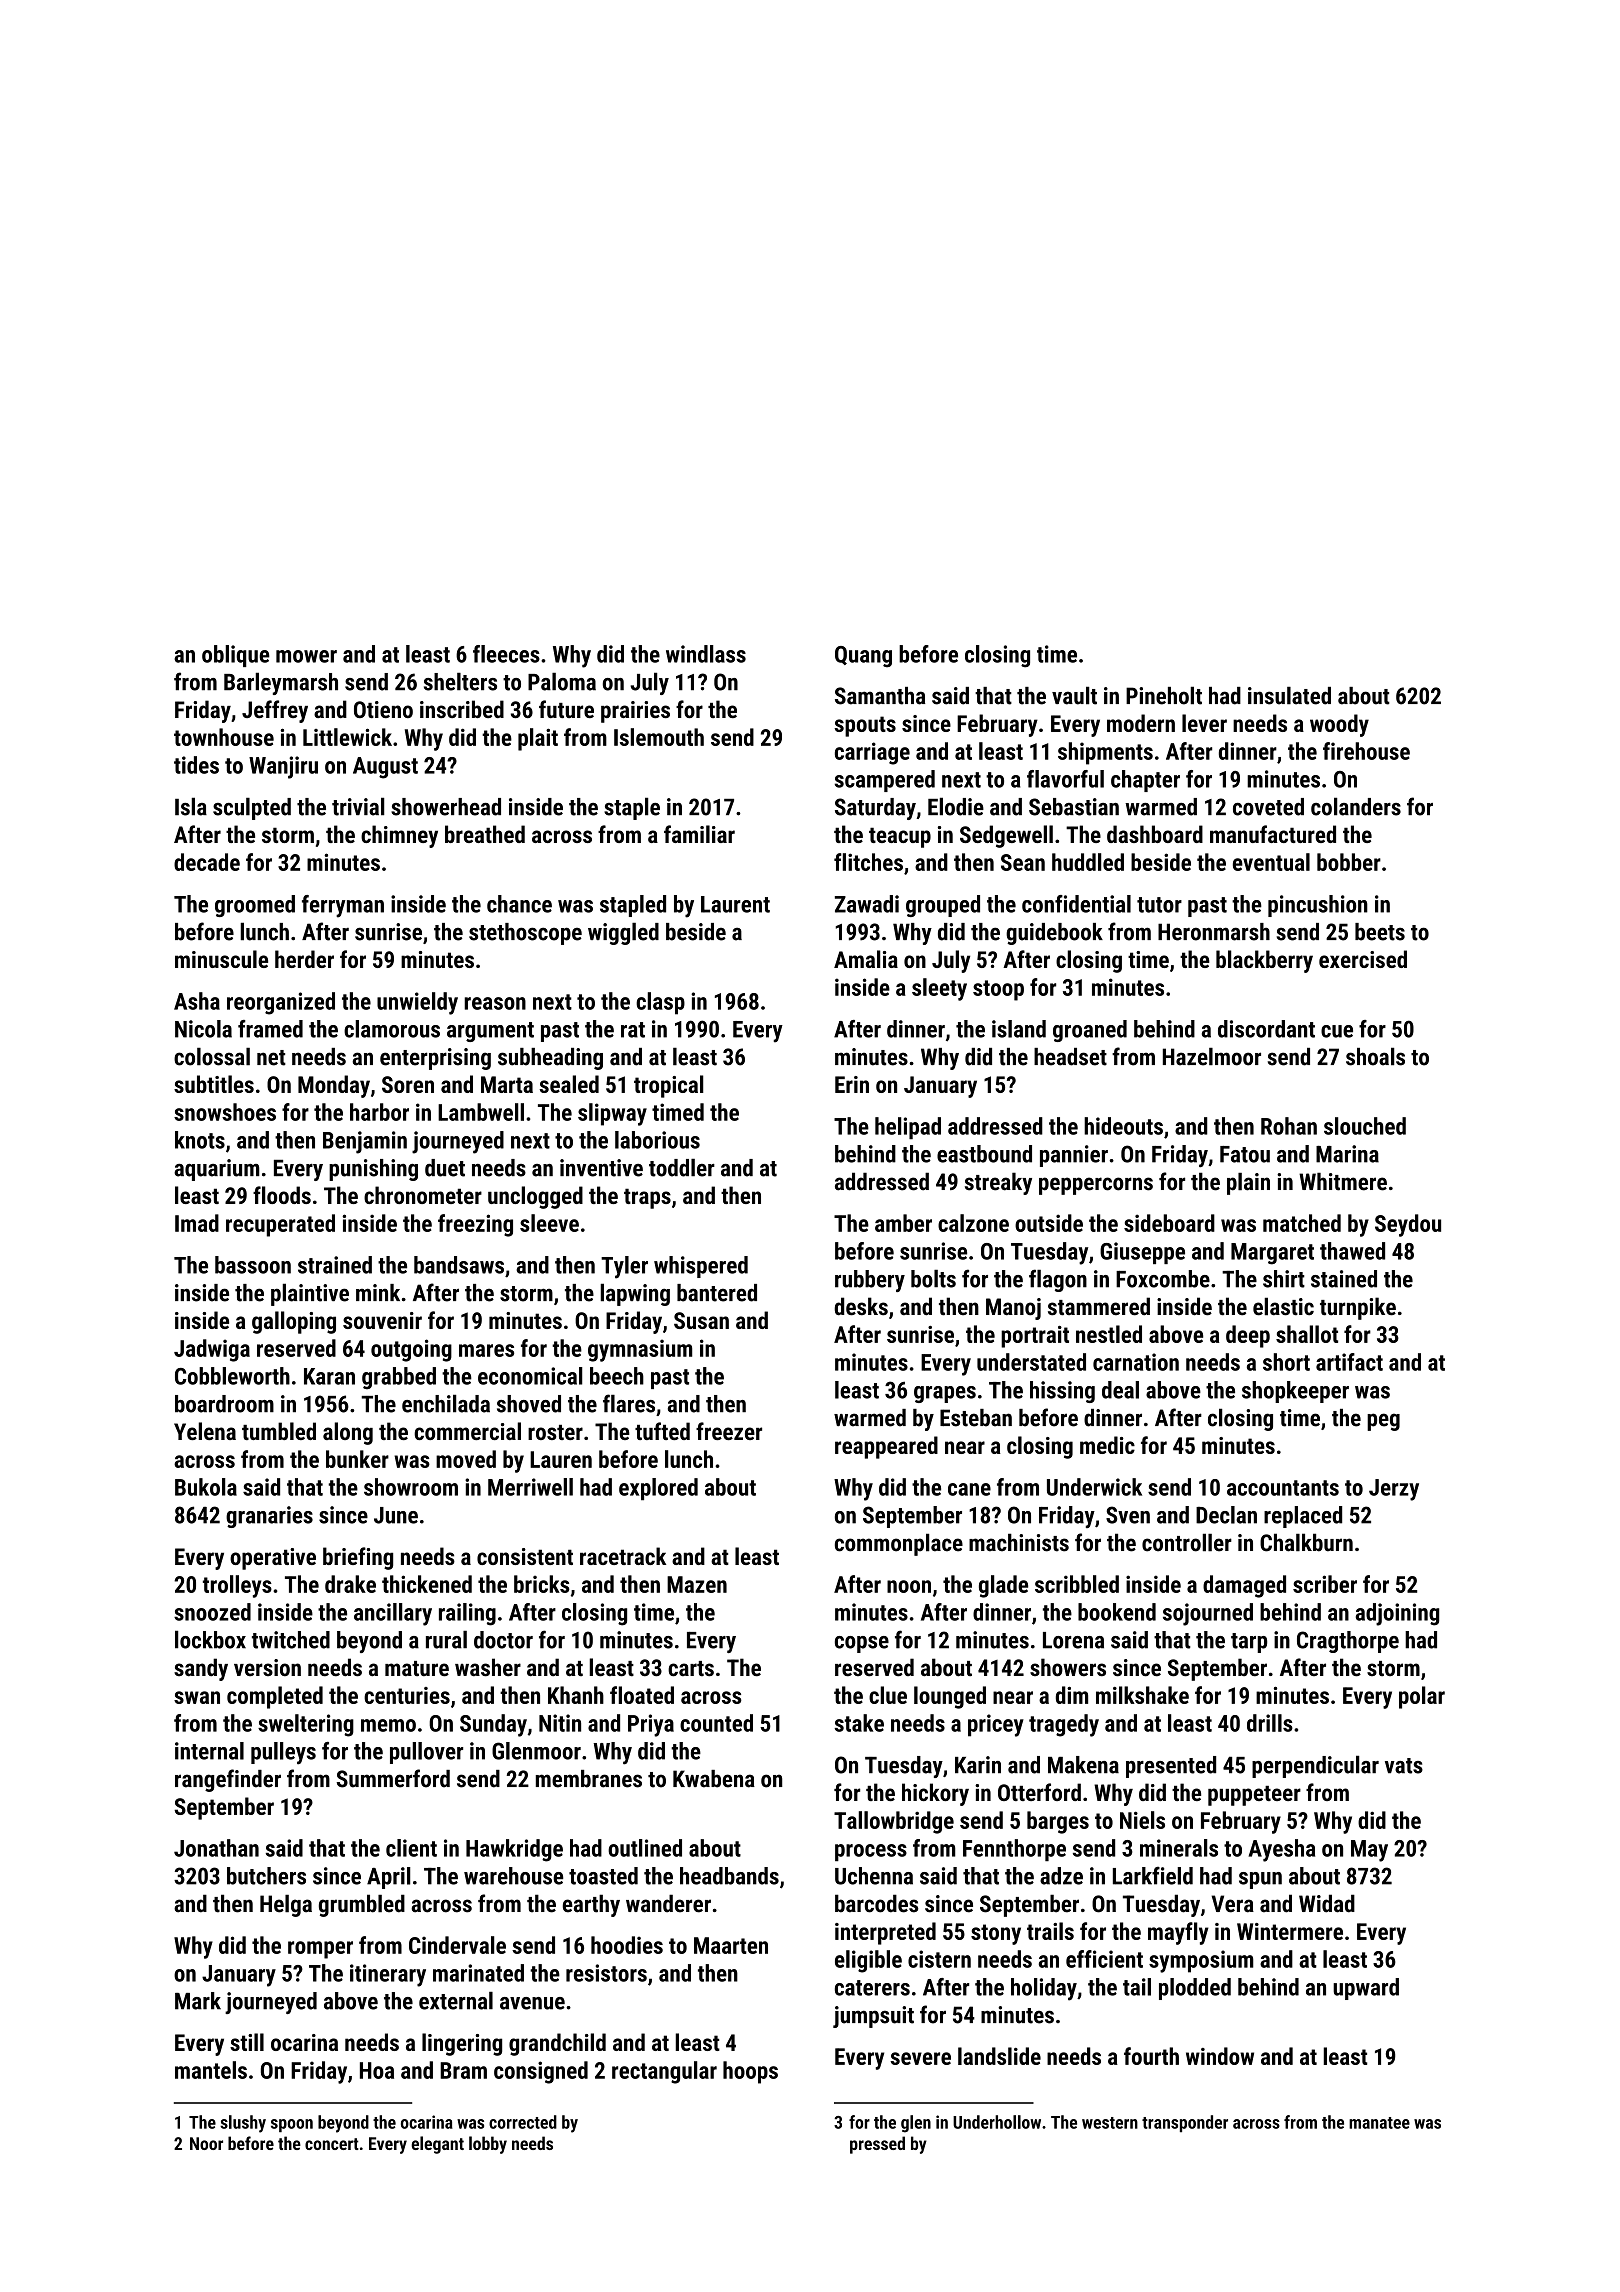 This document has width=1620, height=2292. What do you see at coordinates (899, 1544) in the document?
I see `commonplace` at bounding box center [899, 1544].
